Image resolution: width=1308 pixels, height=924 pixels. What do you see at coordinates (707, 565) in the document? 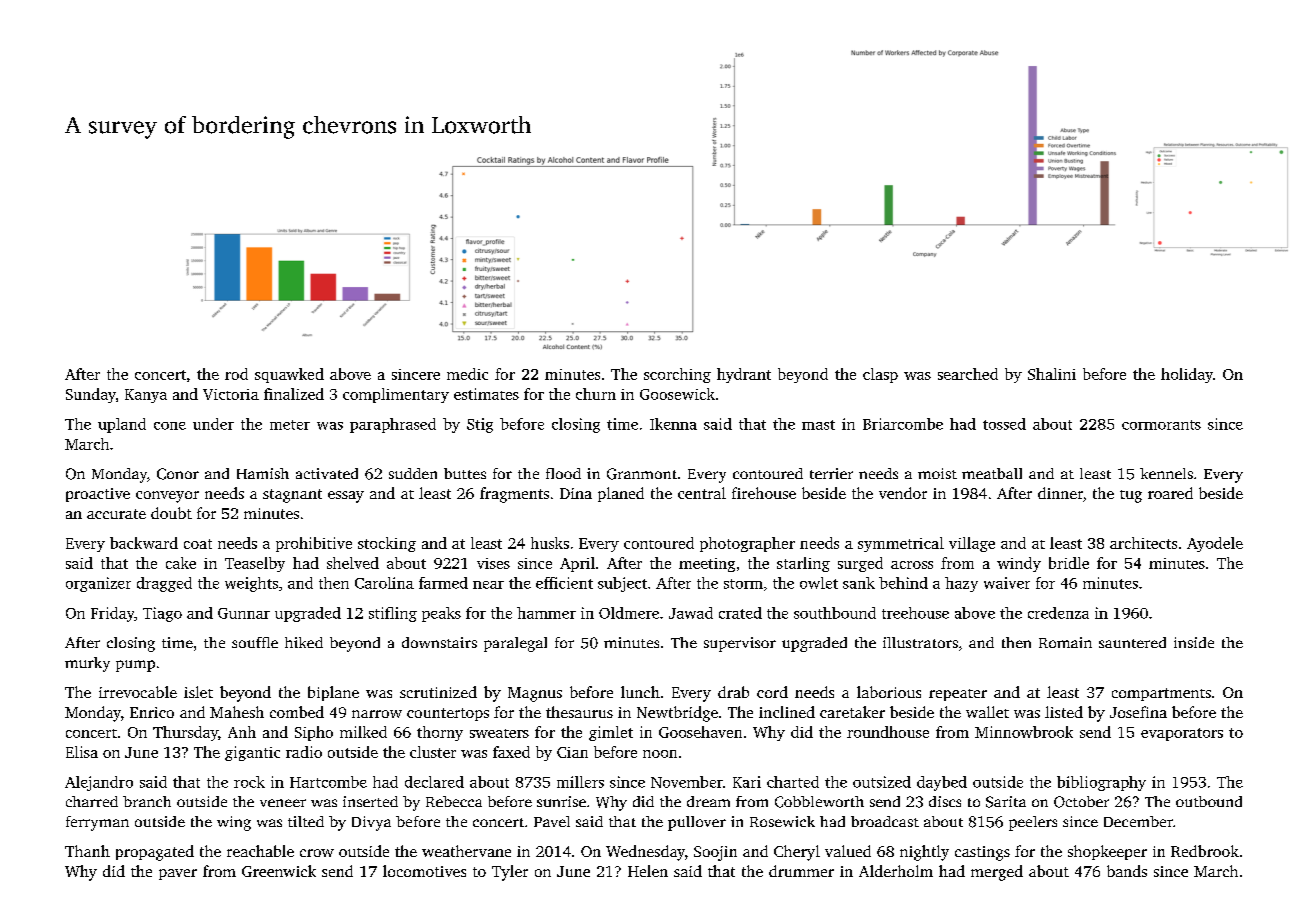
I see `meeting` at bounding box center [707, 565].
